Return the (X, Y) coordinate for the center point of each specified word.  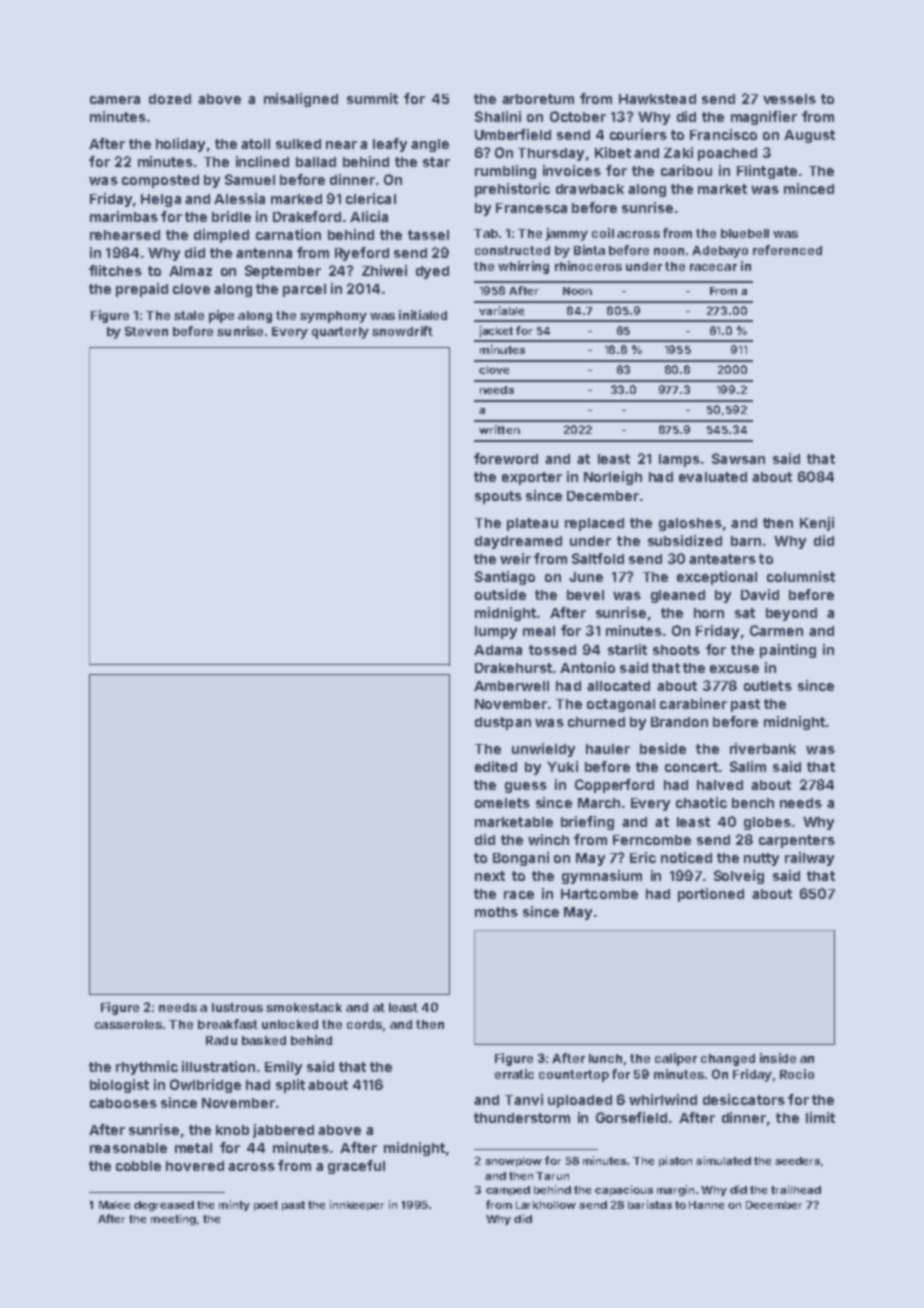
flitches (115, 270)
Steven (146, 331)
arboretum (538, 99)
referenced (787, 250)
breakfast (228, 1024)
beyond (791, 614)
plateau (532, 524)
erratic (514, 1074)
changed (728, 1060)
